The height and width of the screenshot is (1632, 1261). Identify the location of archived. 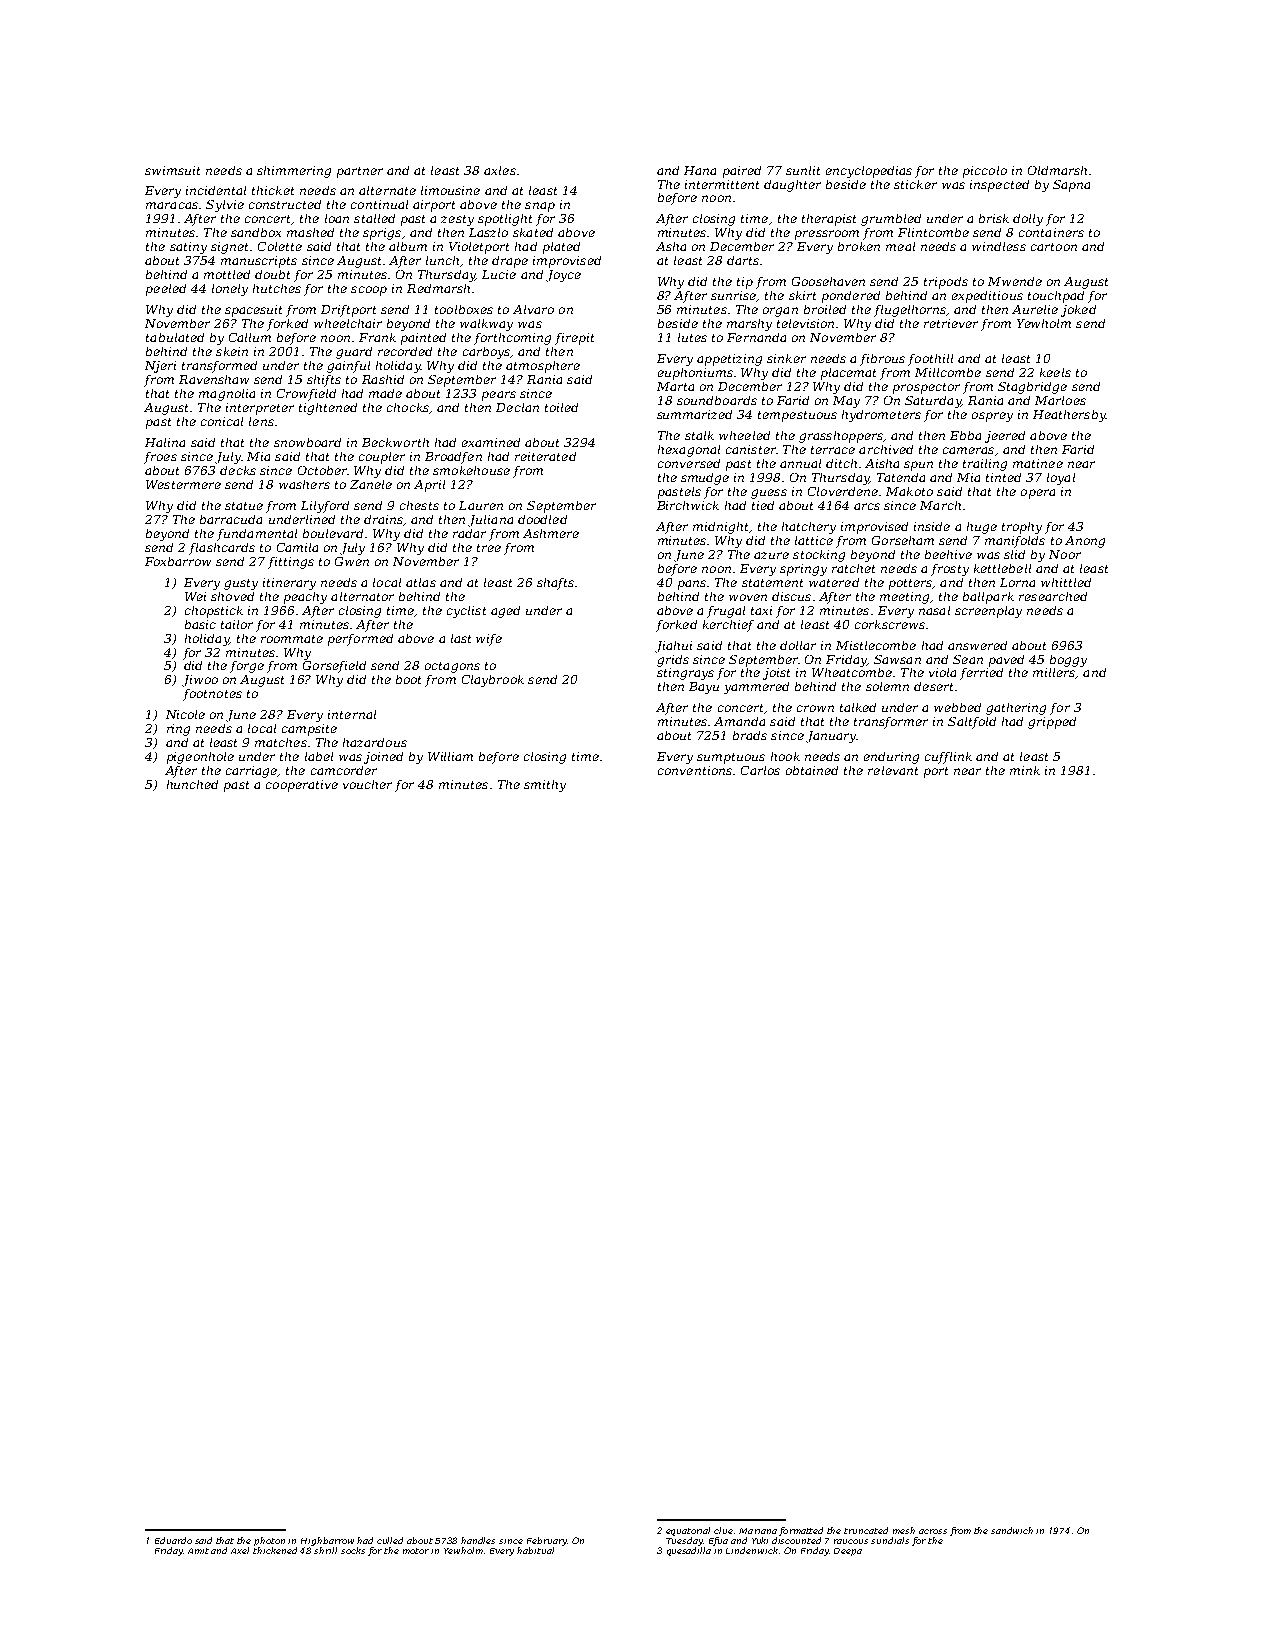
(886, 449).
